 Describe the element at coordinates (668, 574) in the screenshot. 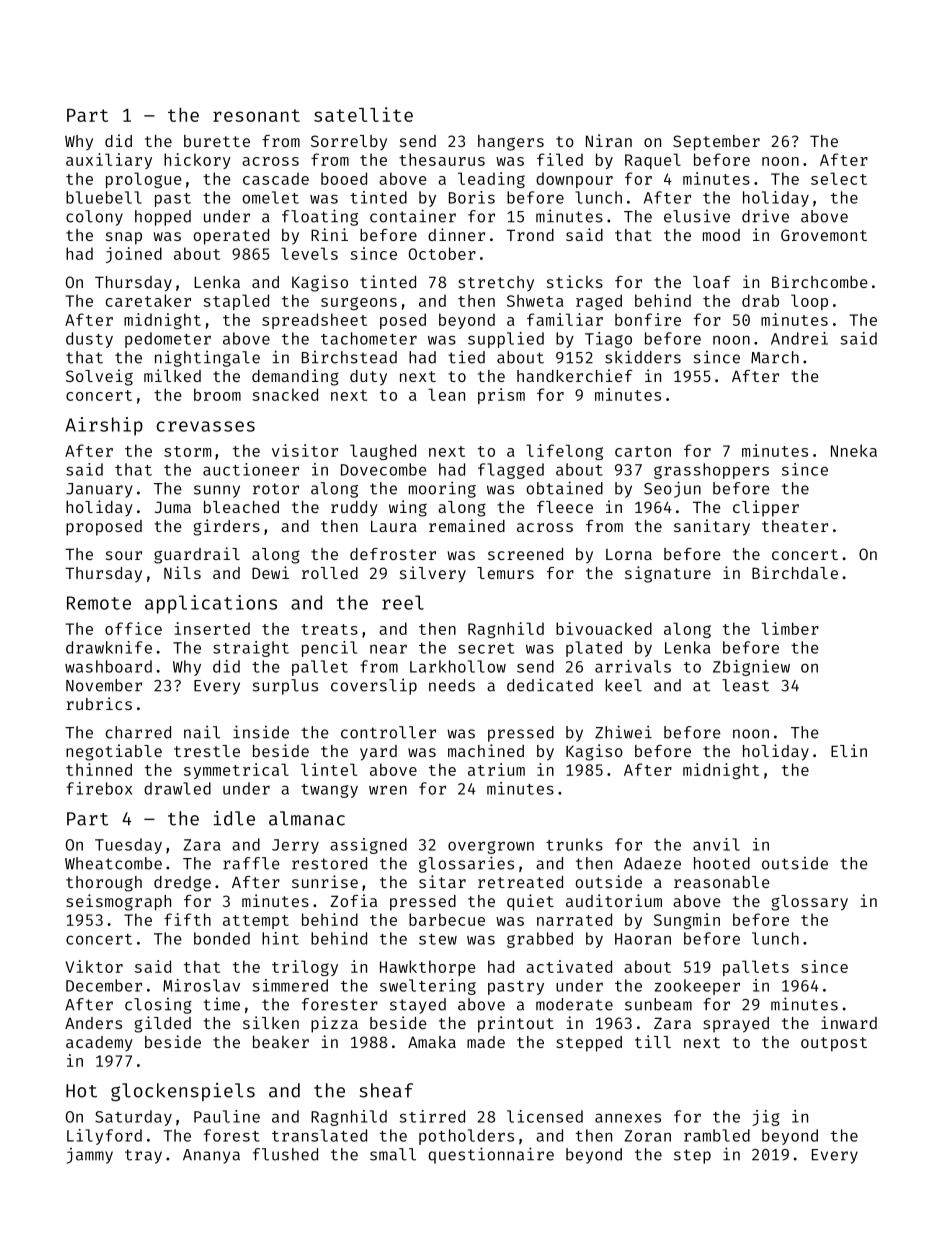

I see `signature` at that location.
